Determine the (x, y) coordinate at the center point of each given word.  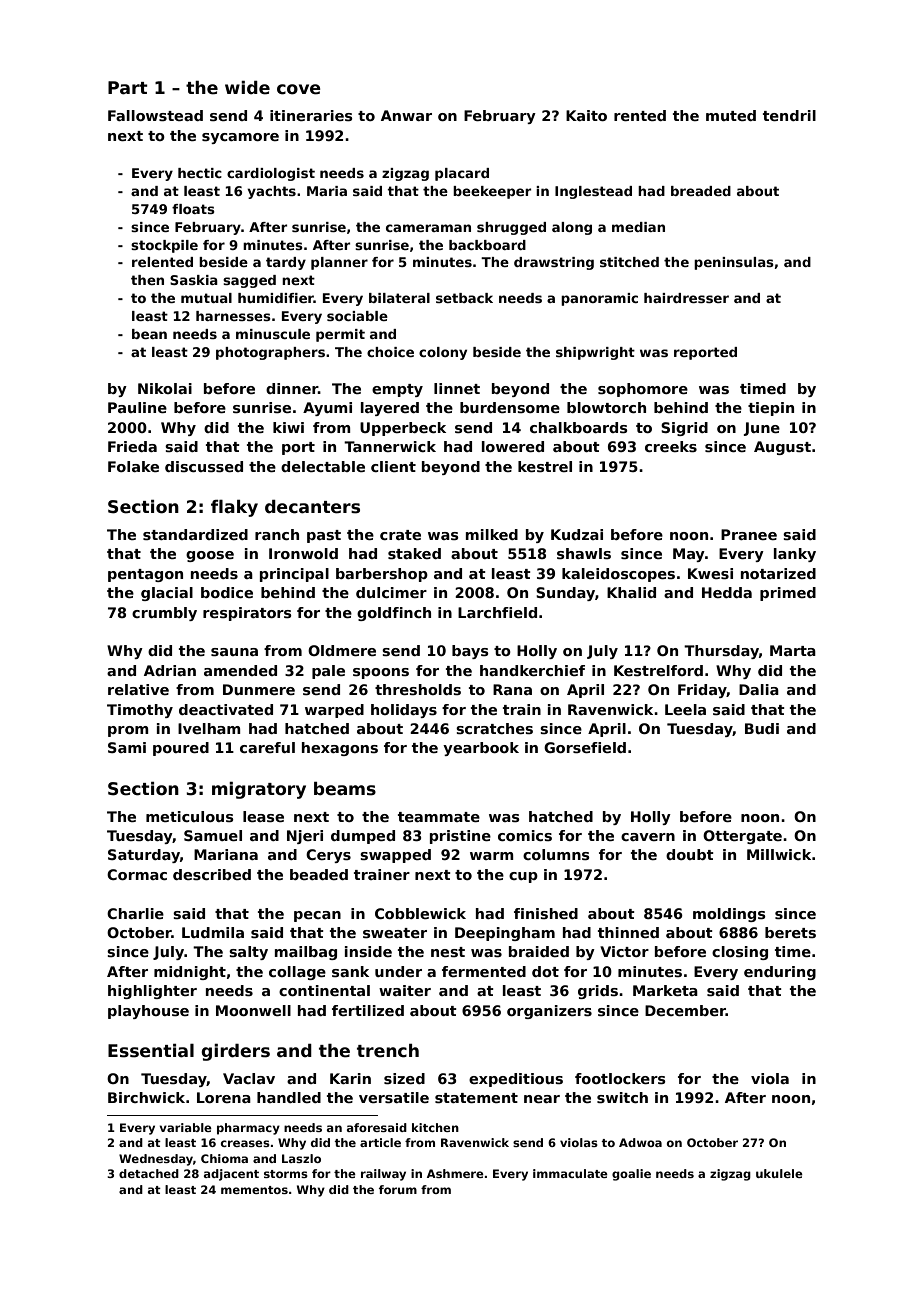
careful (267, 747)
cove (299, 89)
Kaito (586, 115)
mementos (254, 1190)
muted (731, 115)
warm (492, 856)
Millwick (779, 854)
